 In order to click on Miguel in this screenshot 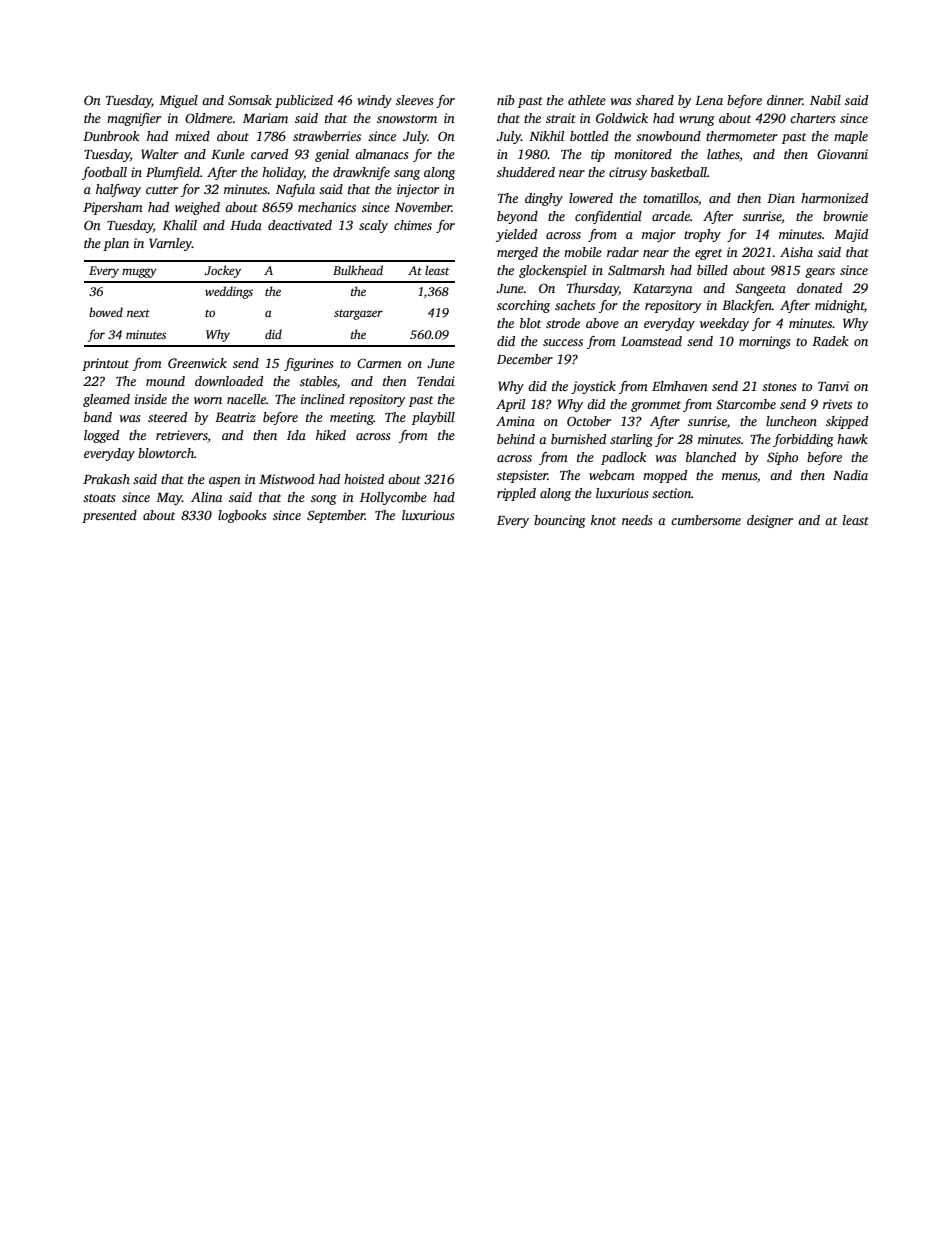, I will do `click(178, 101)`.
